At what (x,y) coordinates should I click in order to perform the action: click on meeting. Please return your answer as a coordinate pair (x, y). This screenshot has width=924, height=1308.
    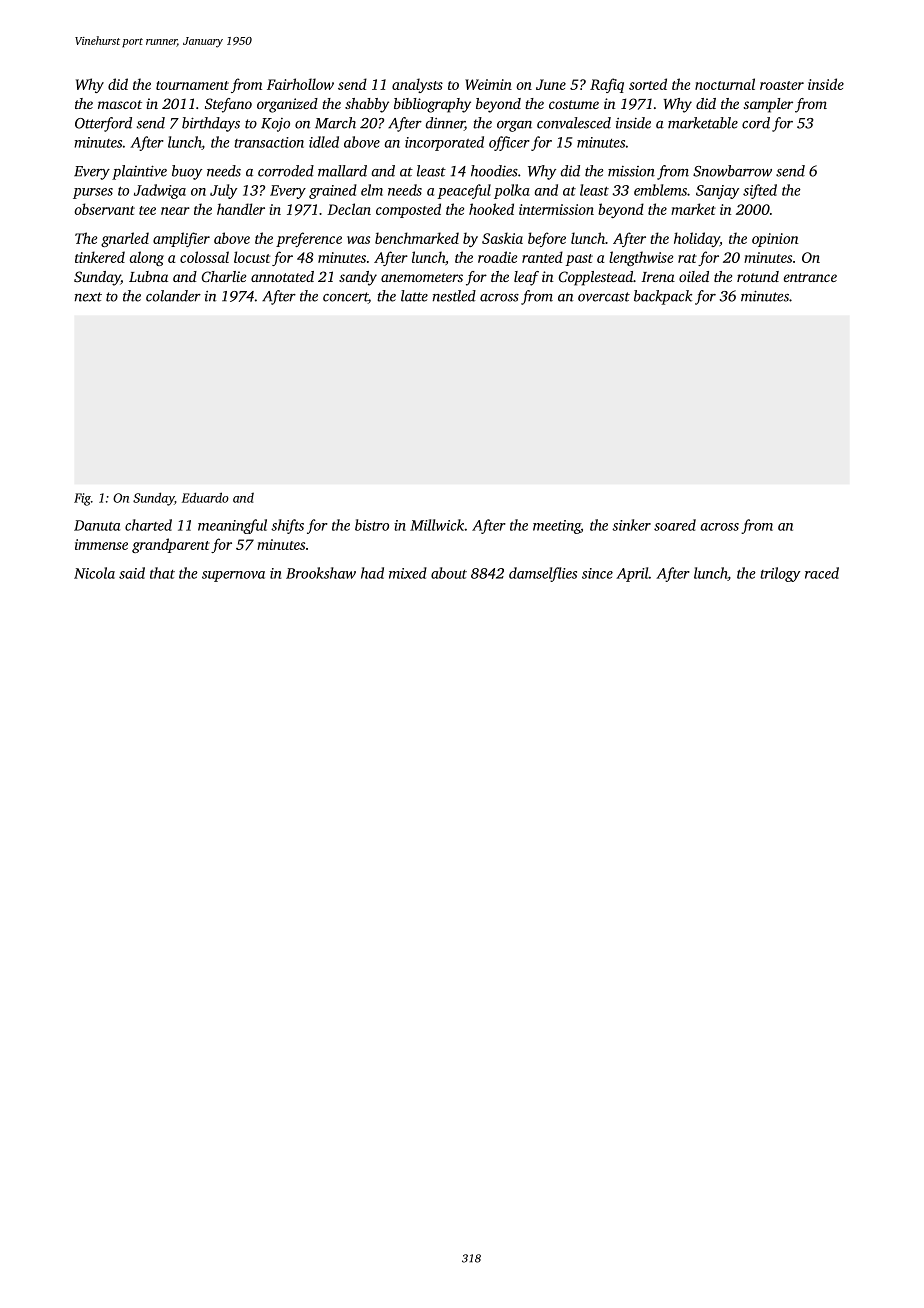
    Looking at the image, I should click on (557, 527).
